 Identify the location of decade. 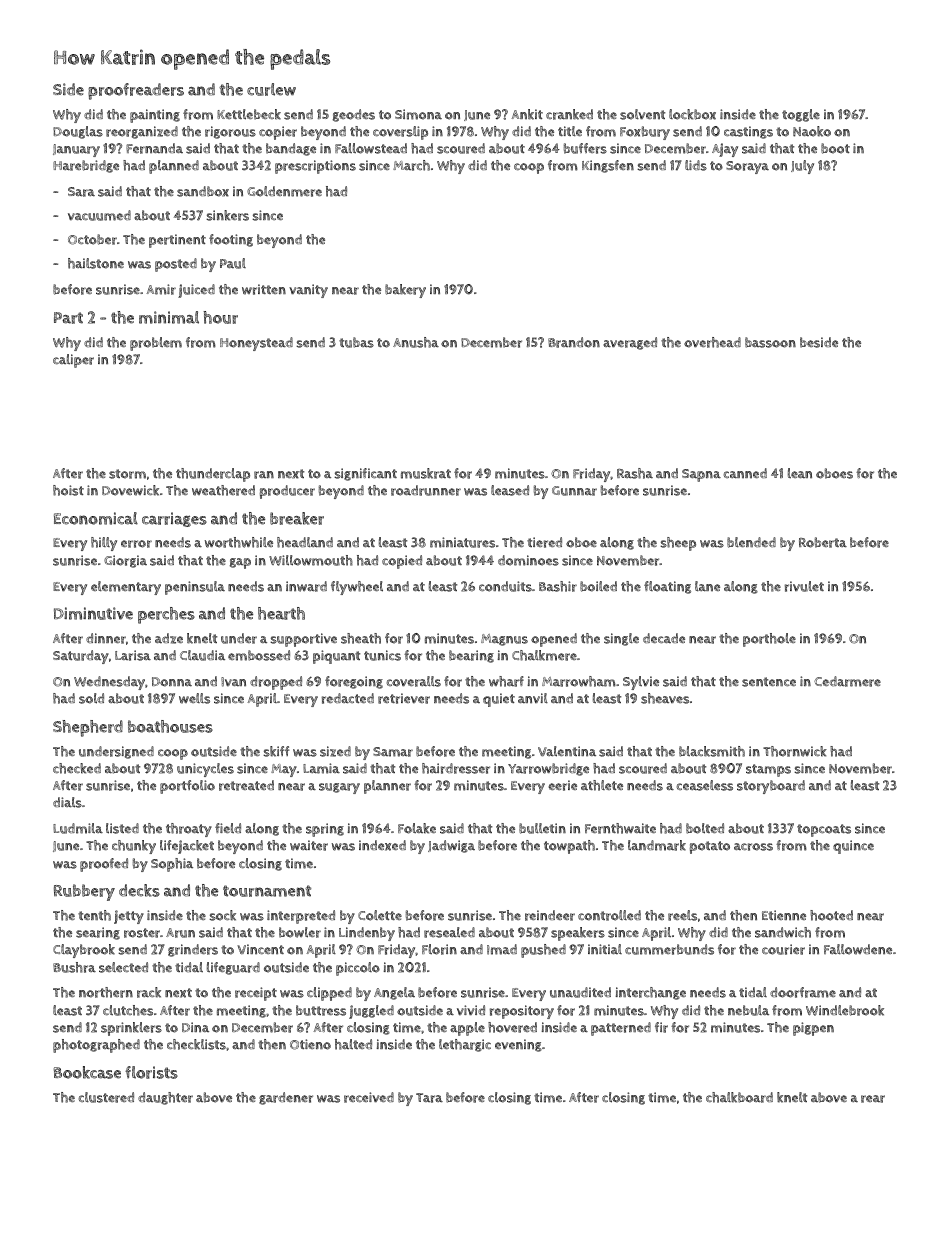
(664, 638).
